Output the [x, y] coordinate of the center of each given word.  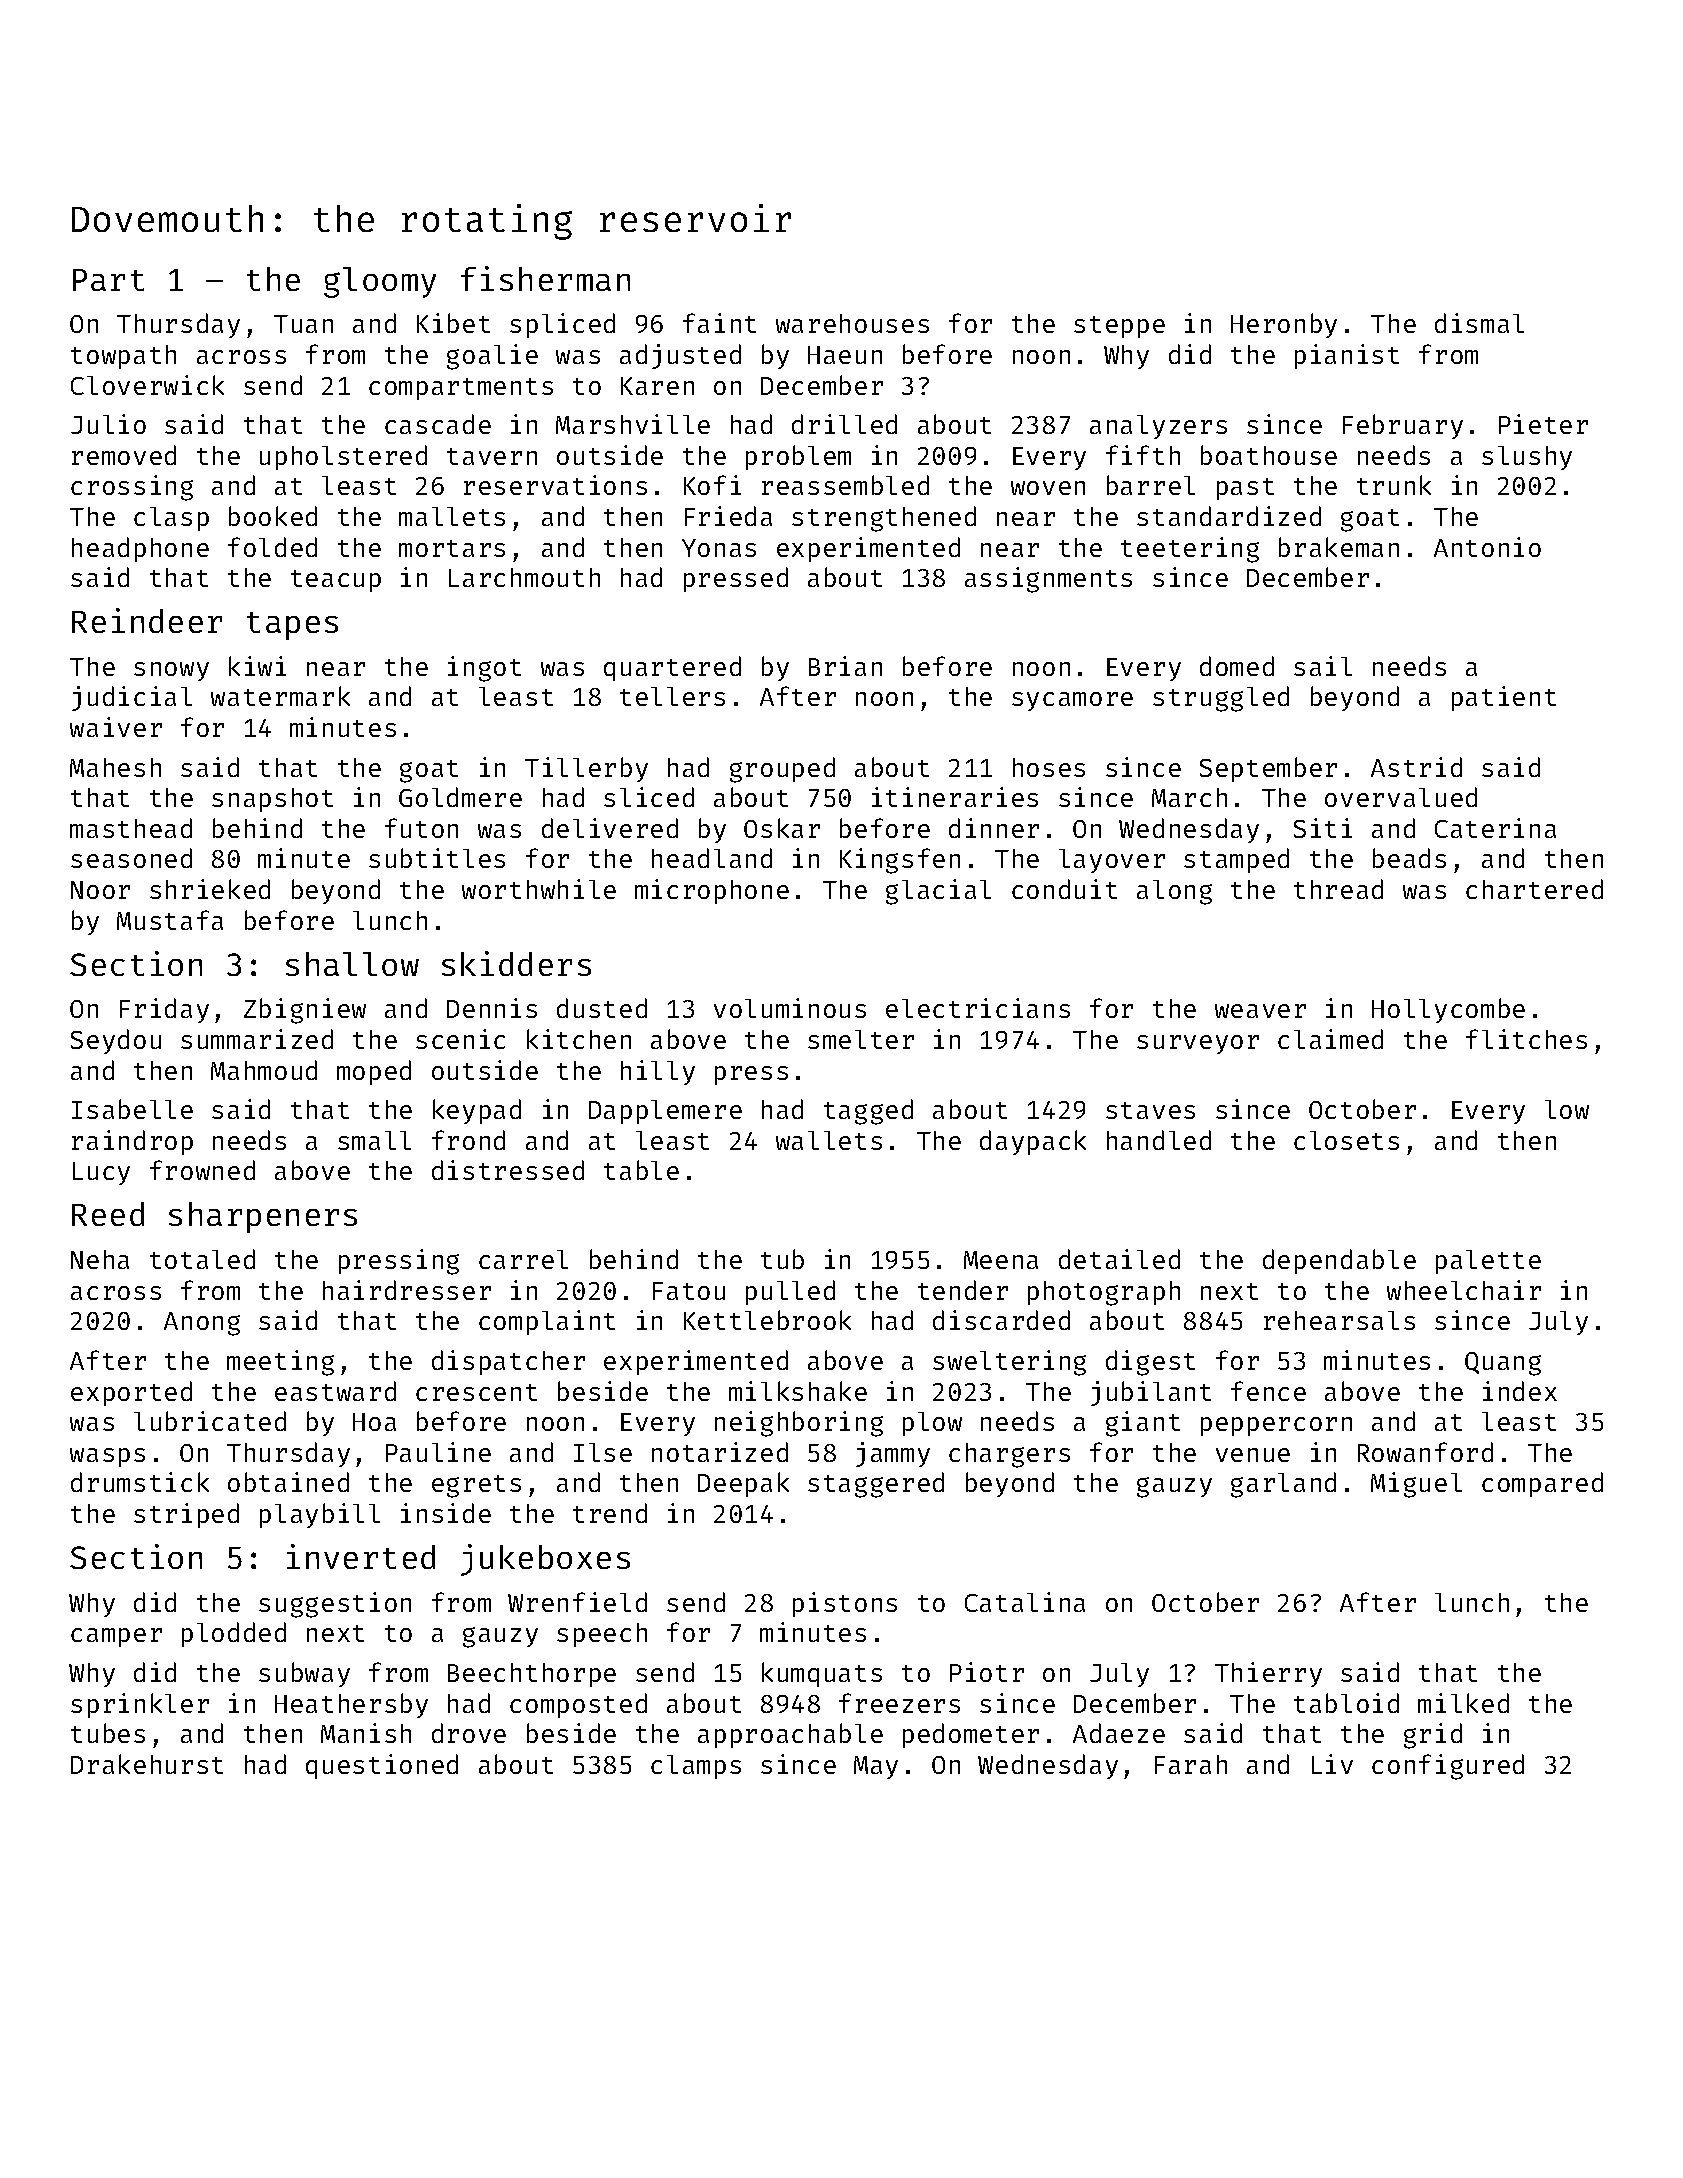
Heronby [1284, 325]
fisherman [545, 278]
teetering [1190, 550]
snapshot [272, 800]
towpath [123, 357]
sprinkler [140, 1705]
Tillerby [586, 769]
